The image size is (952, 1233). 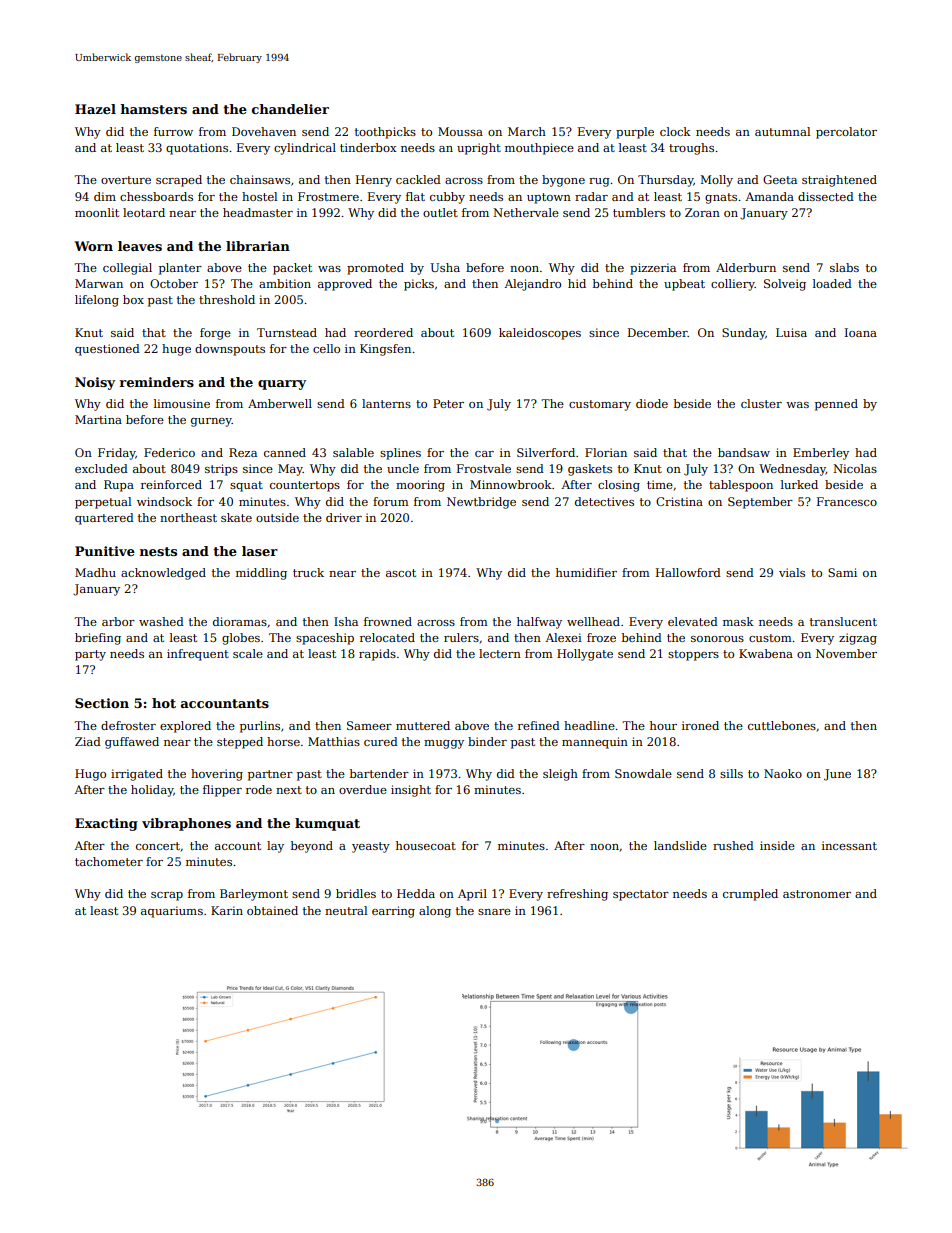 I want to click on Madhu, so click(x=95, y=572).
